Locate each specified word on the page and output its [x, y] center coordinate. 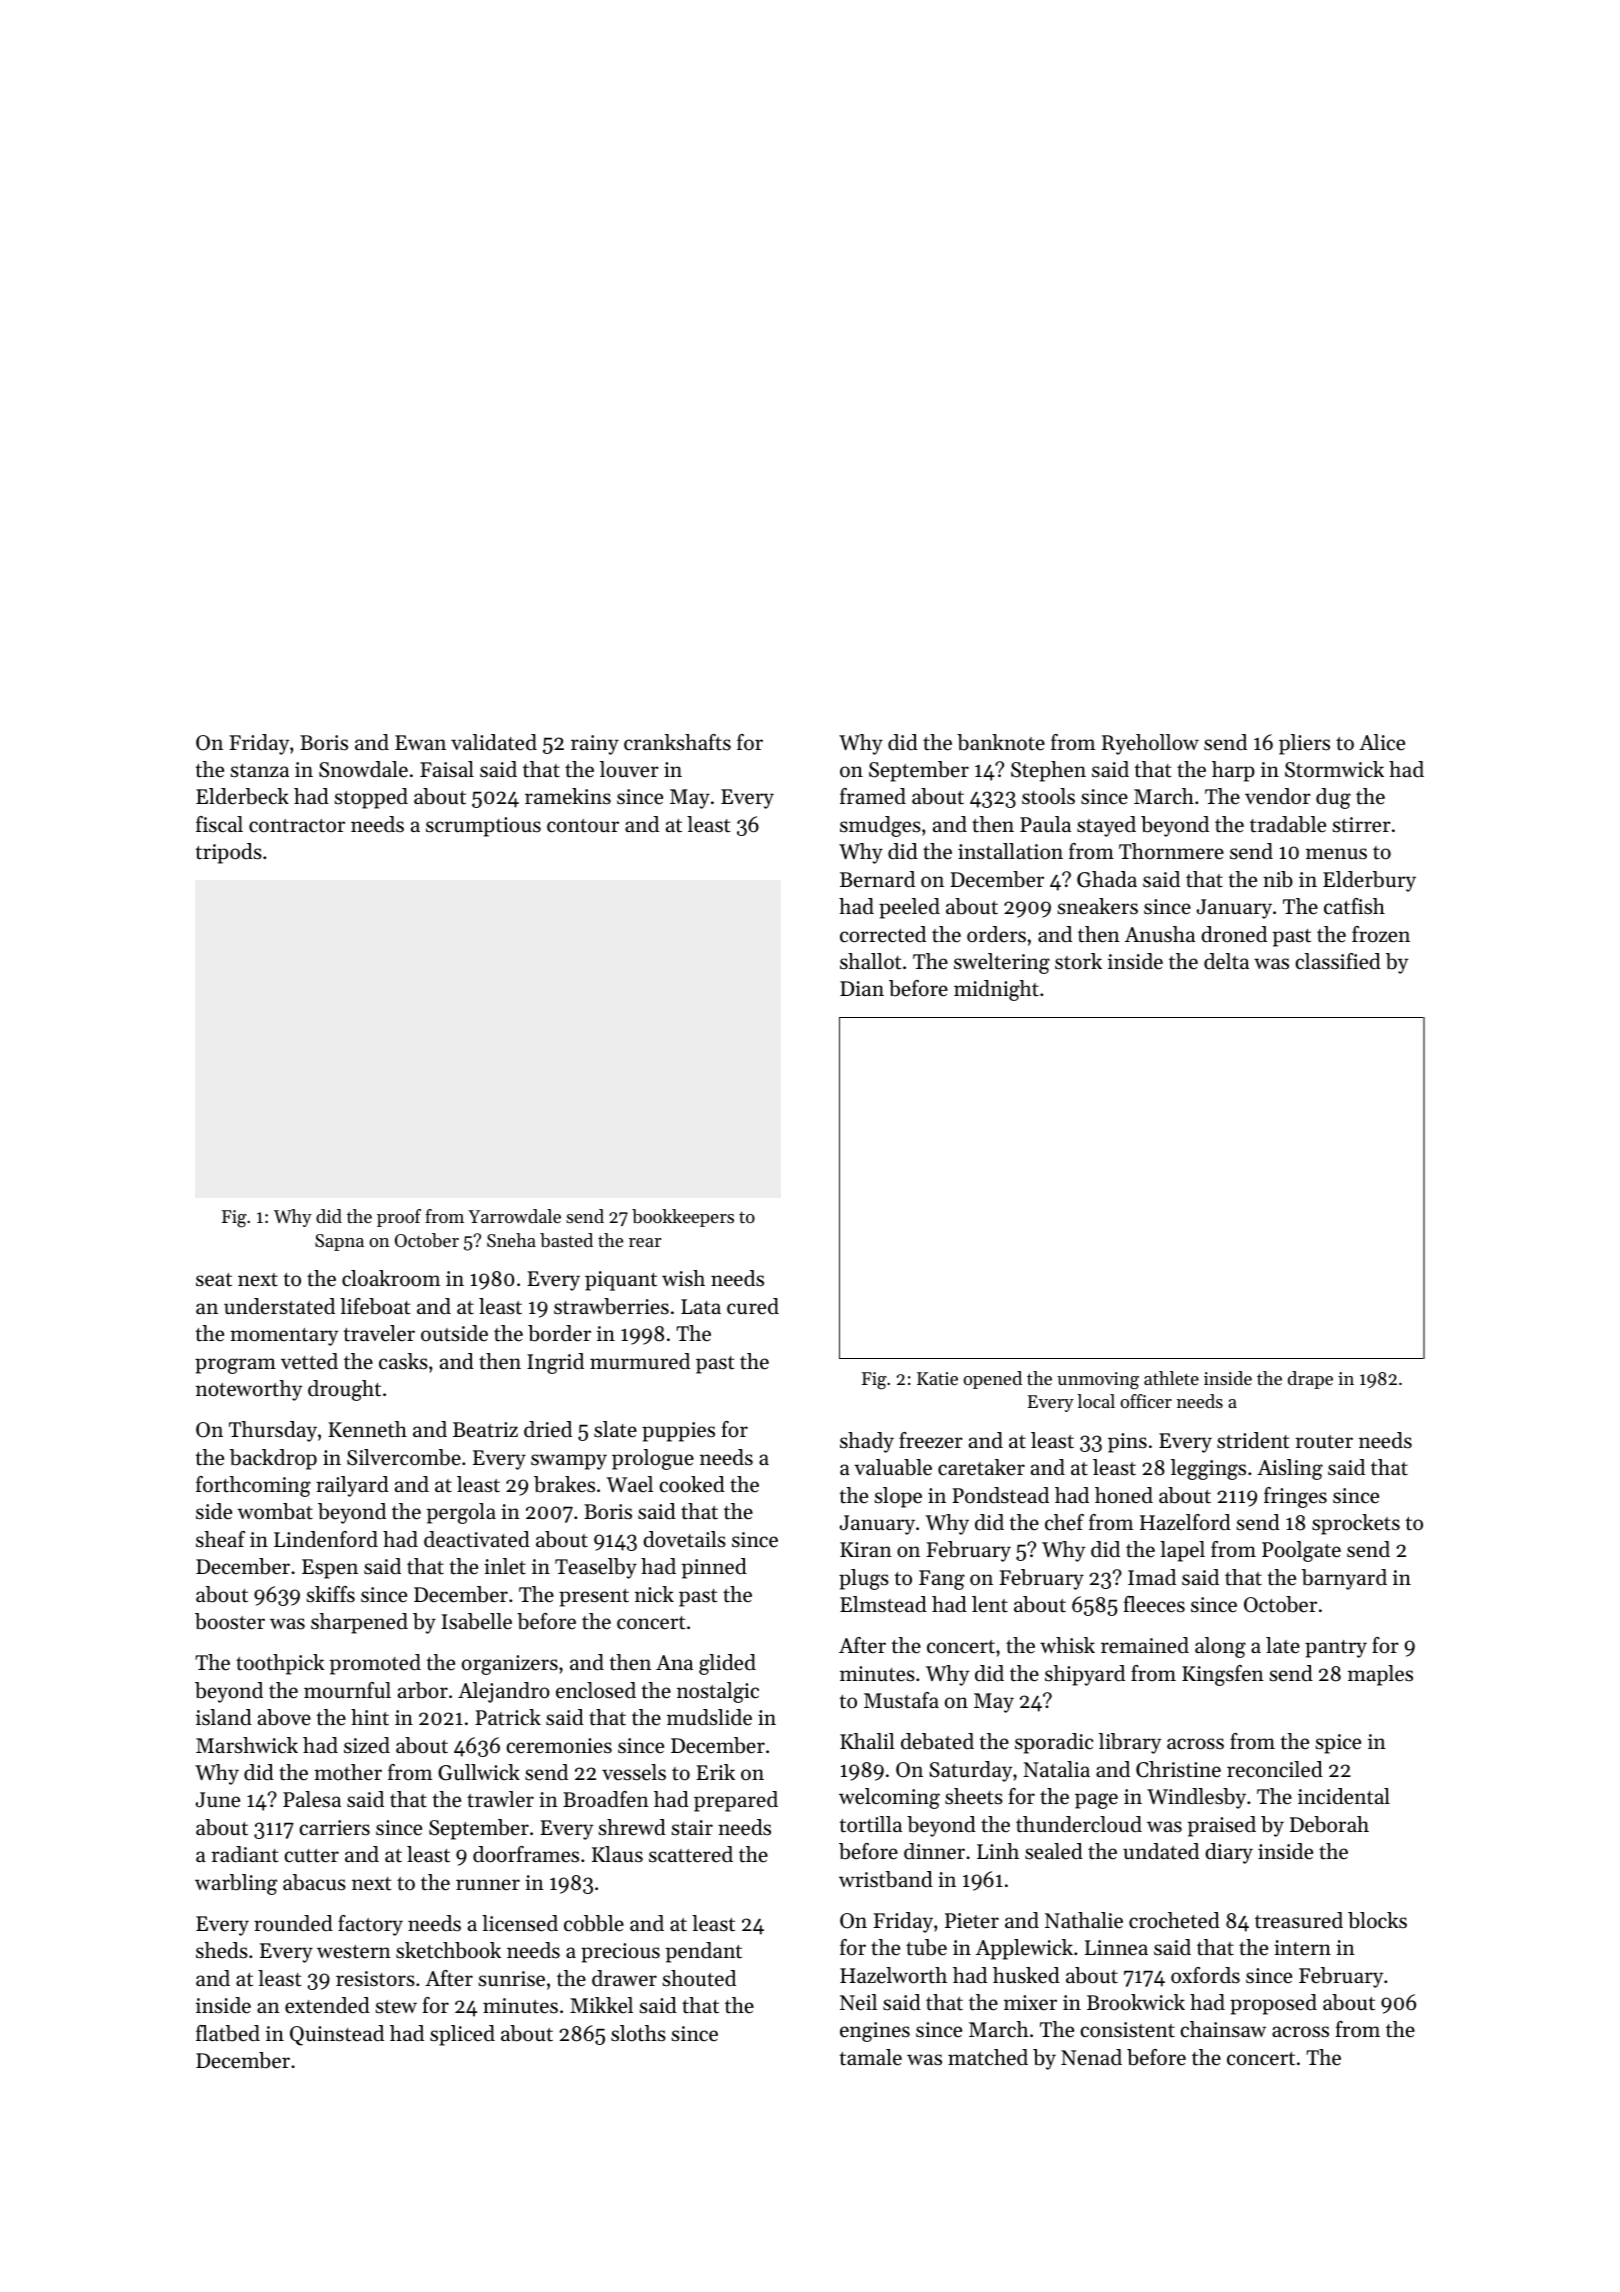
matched [988, 2057]
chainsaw [1223, 2029]
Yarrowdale [514, 1216]
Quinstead [337, 2035]
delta [1226, 961]
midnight [996, 990]
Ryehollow [1150, 744]
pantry [1336, 1649]
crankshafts [677, 742]
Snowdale [363, 769]
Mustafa [901, 1700]
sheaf [220, 1539]
